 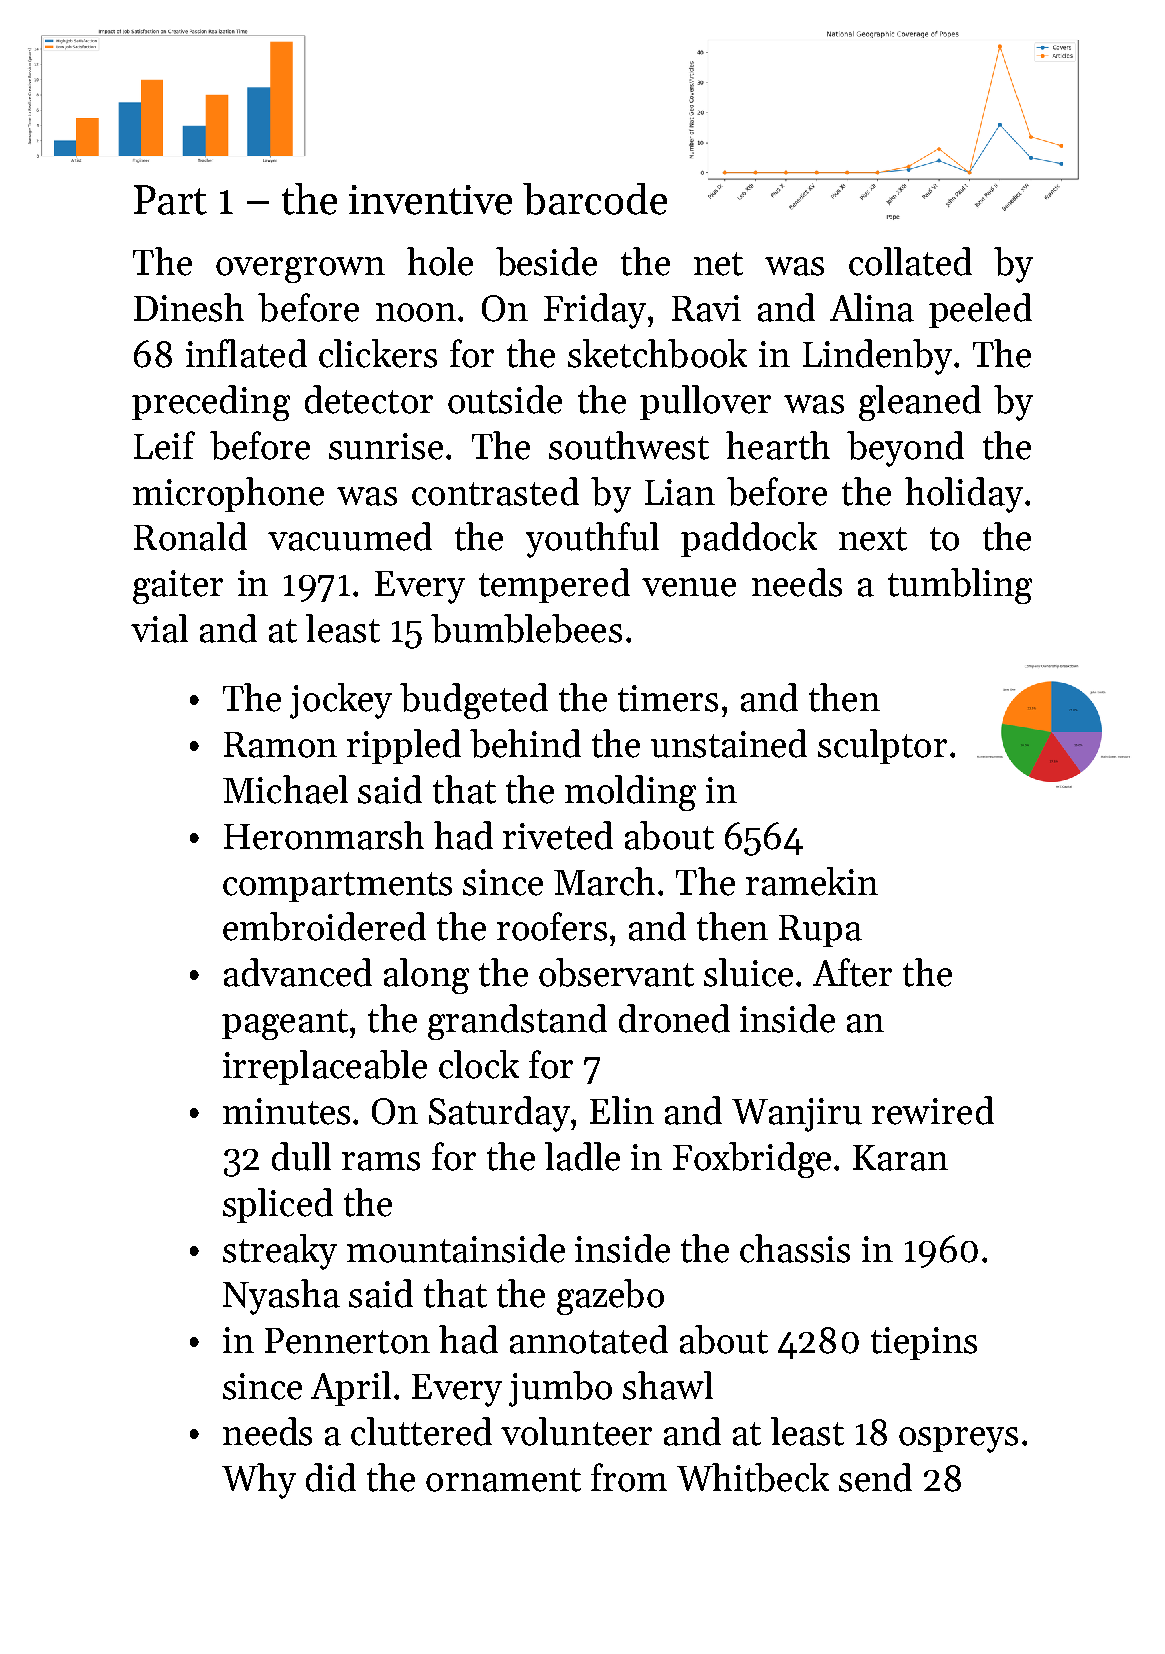 What do you see at coordinates (285, 789) in the image?
I see `Michael` at bounding box center [285, 789].
